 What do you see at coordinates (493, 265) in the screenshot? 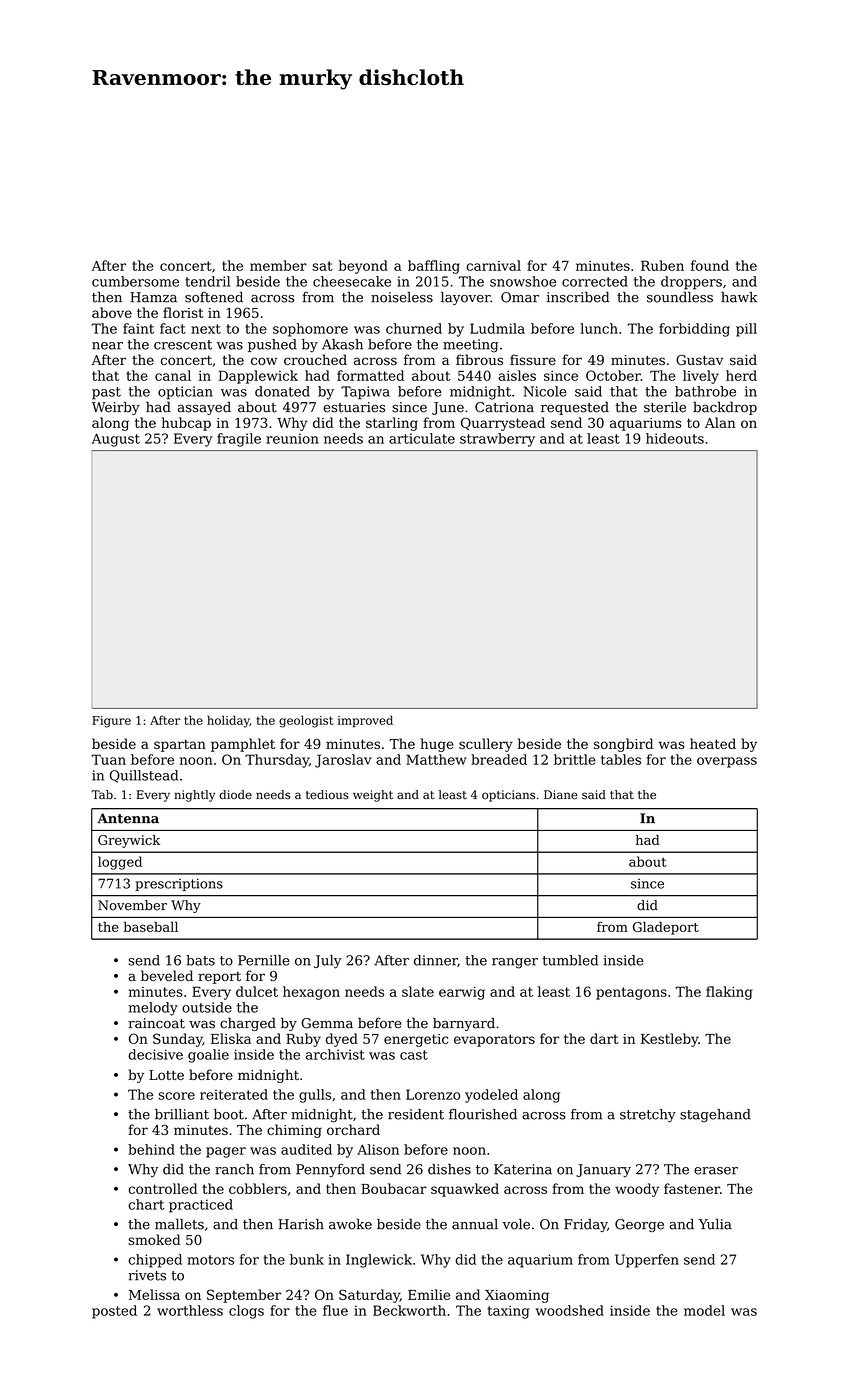
I see `carnival` at bounding box center [493, 265].
